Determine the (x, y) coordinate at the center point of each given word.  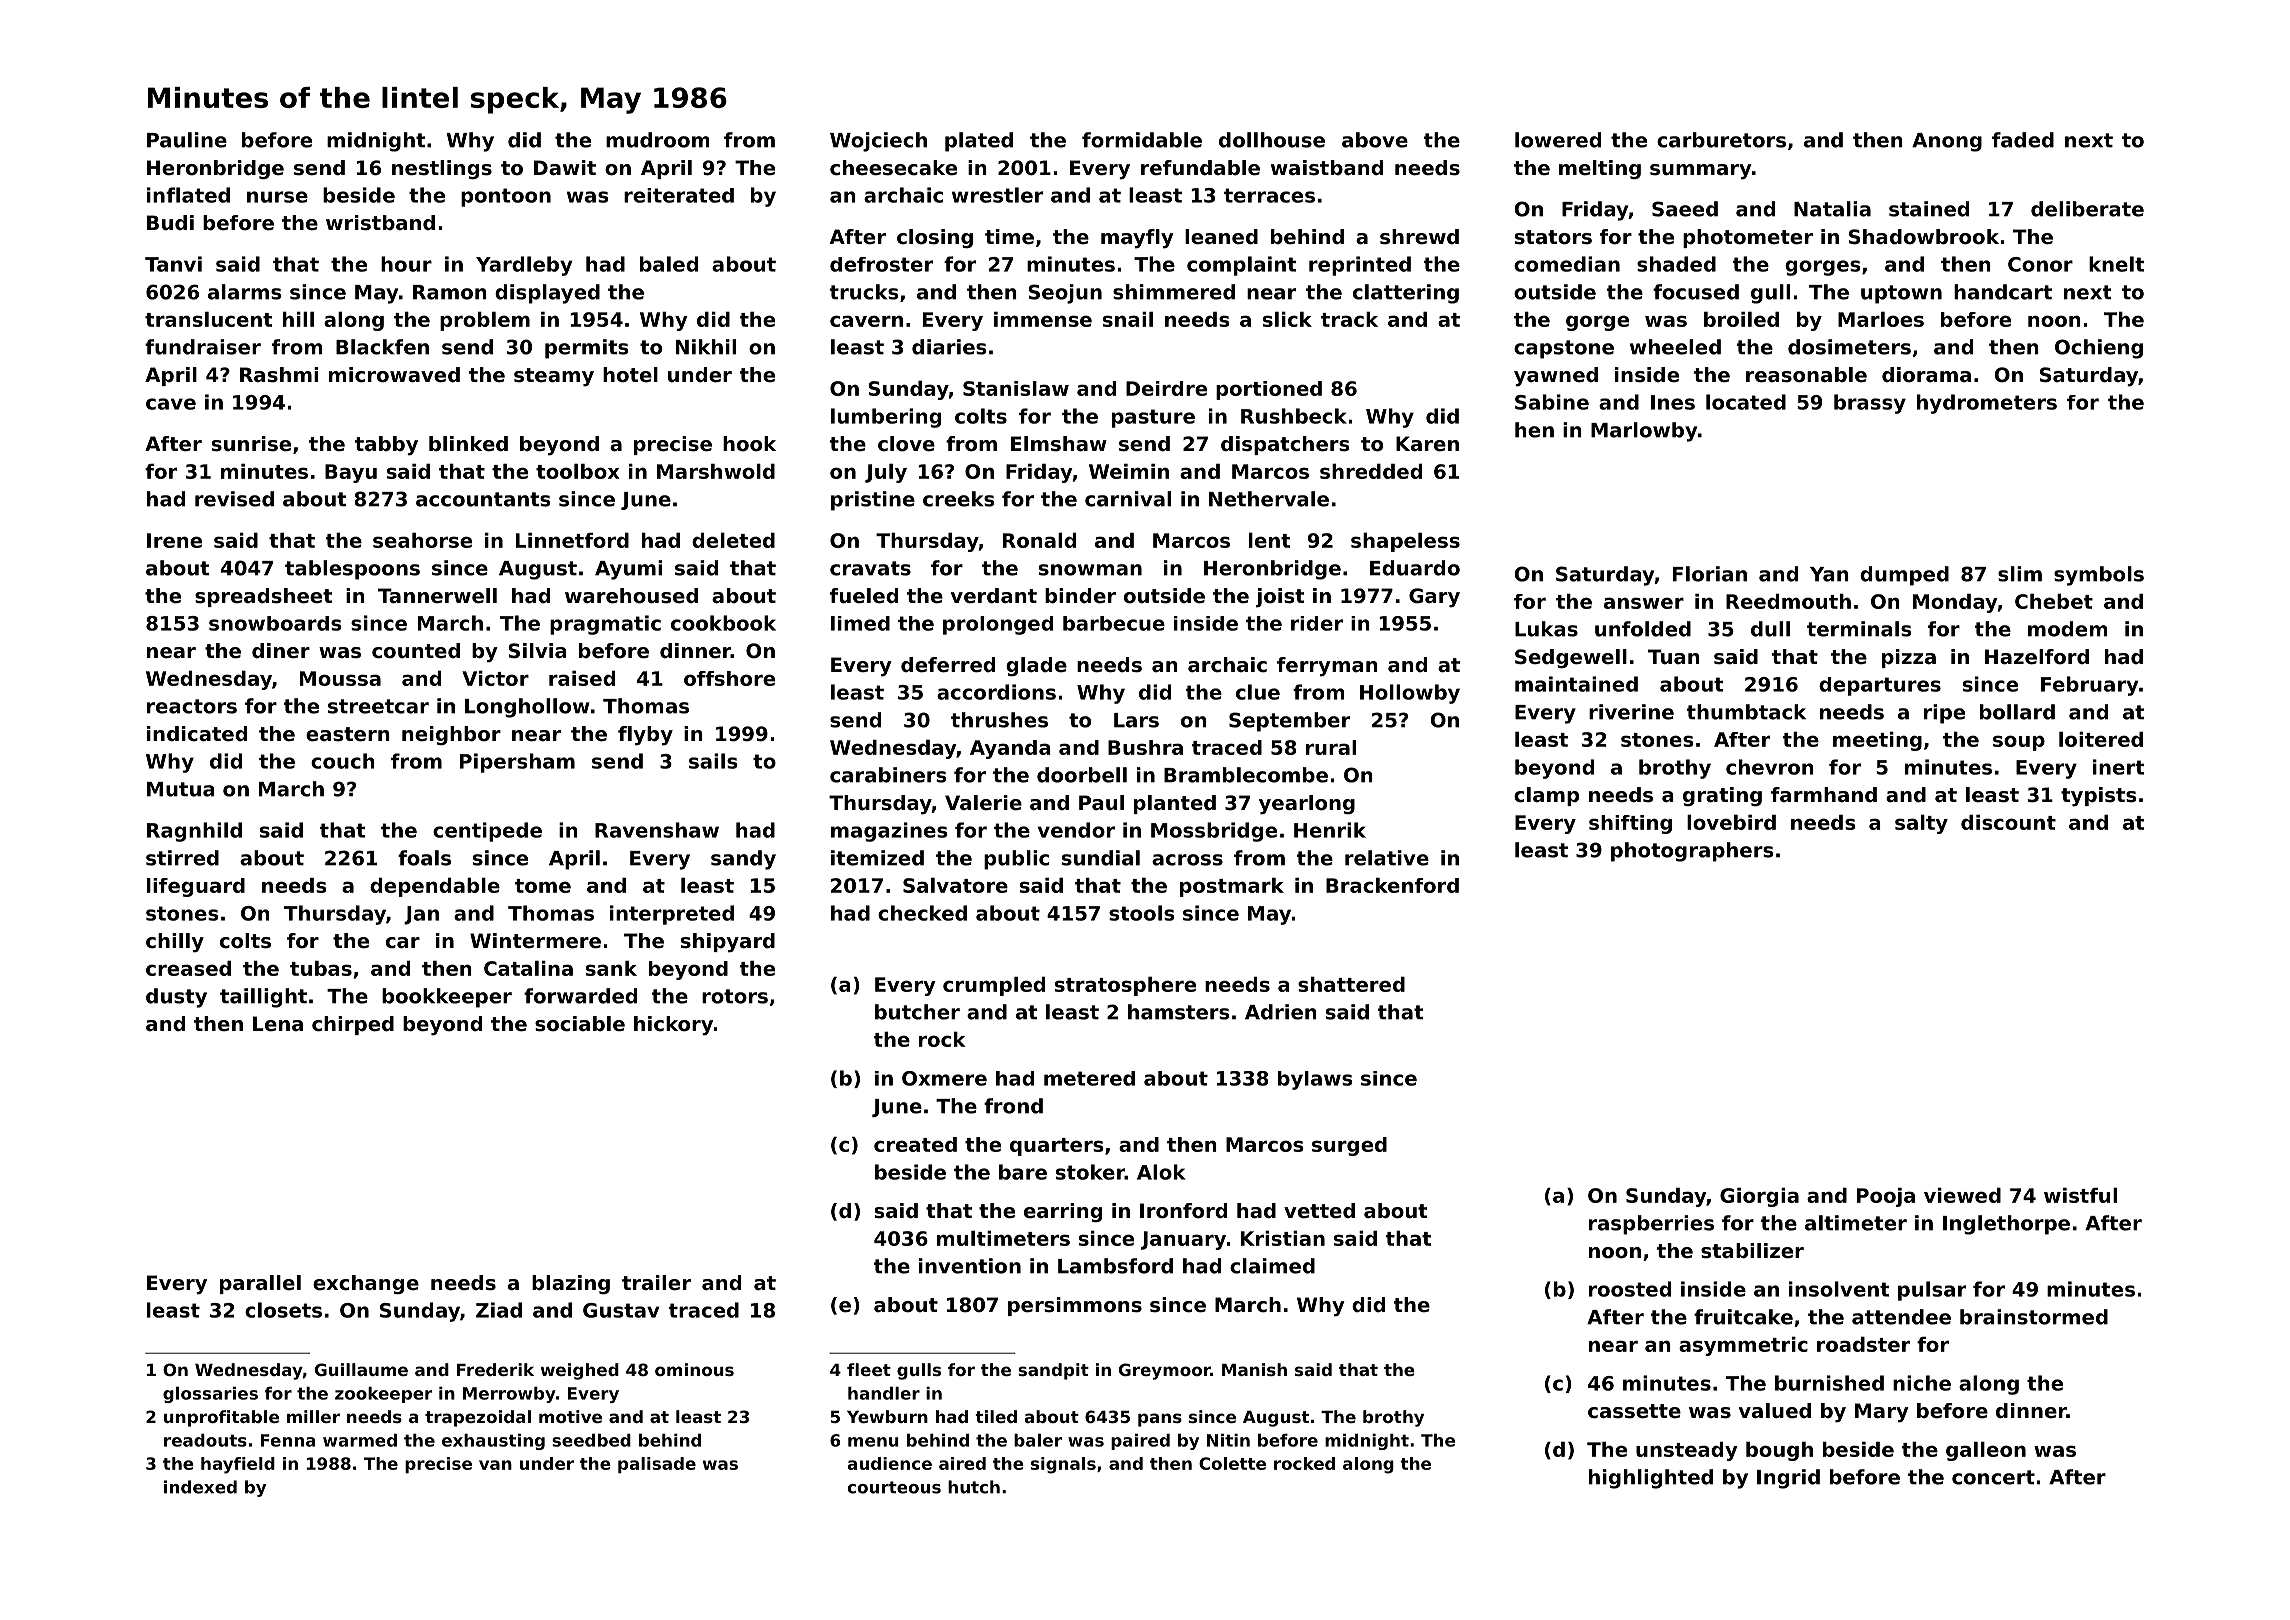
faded (2023, 140)
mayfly (1137, 239)
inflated (188, 195)
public (1016, 860)
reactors (192, 706)
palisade (657, 1465)
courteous (894, 1487)
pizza (1909, 658)
